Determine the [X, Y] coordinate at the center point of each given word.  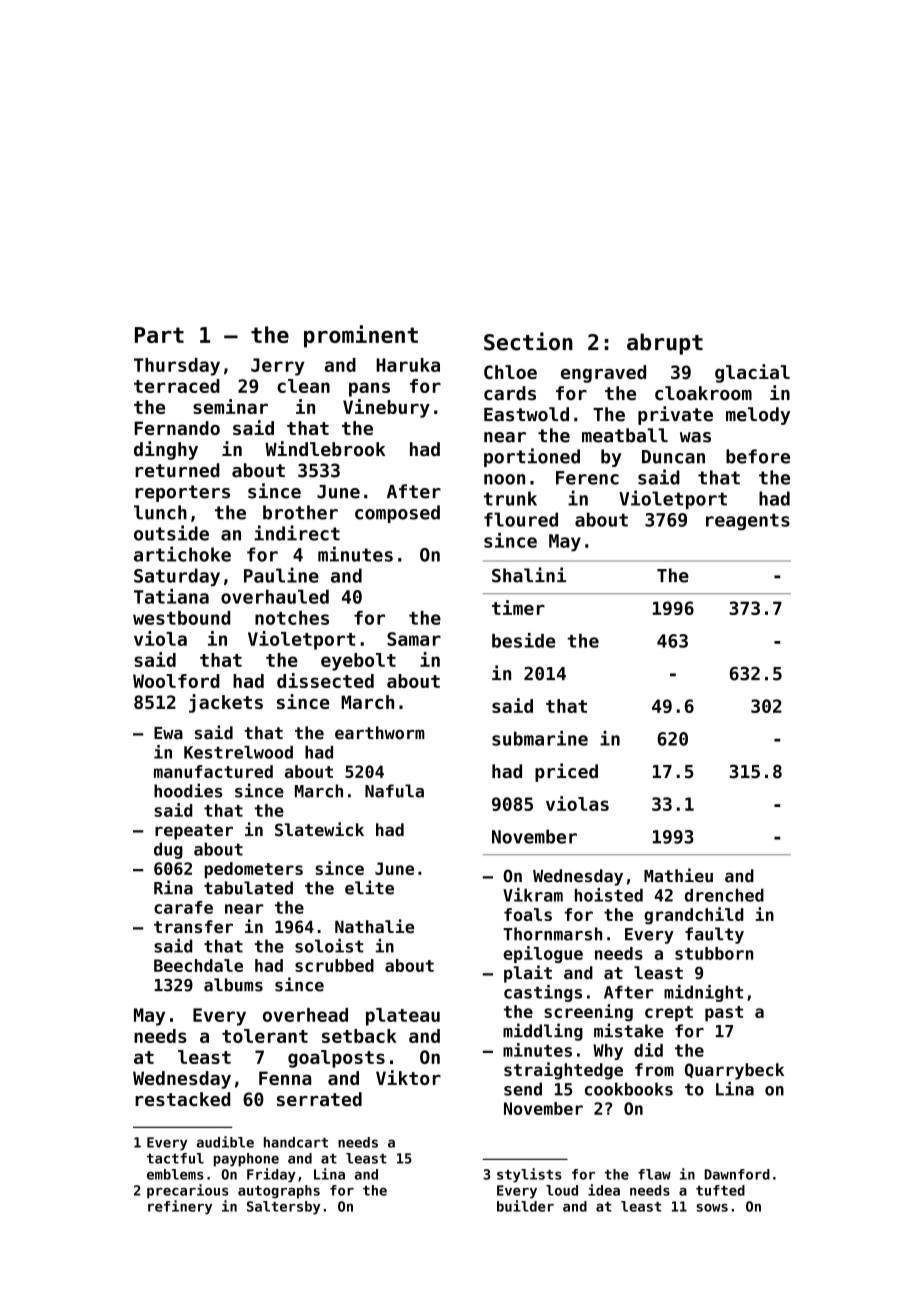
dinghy [166, 450]
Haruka [408, 365]
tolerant [265, 1036]
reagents [748, 521]
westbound [181, 618]
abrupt [665, 344]
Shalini [529, 575]
